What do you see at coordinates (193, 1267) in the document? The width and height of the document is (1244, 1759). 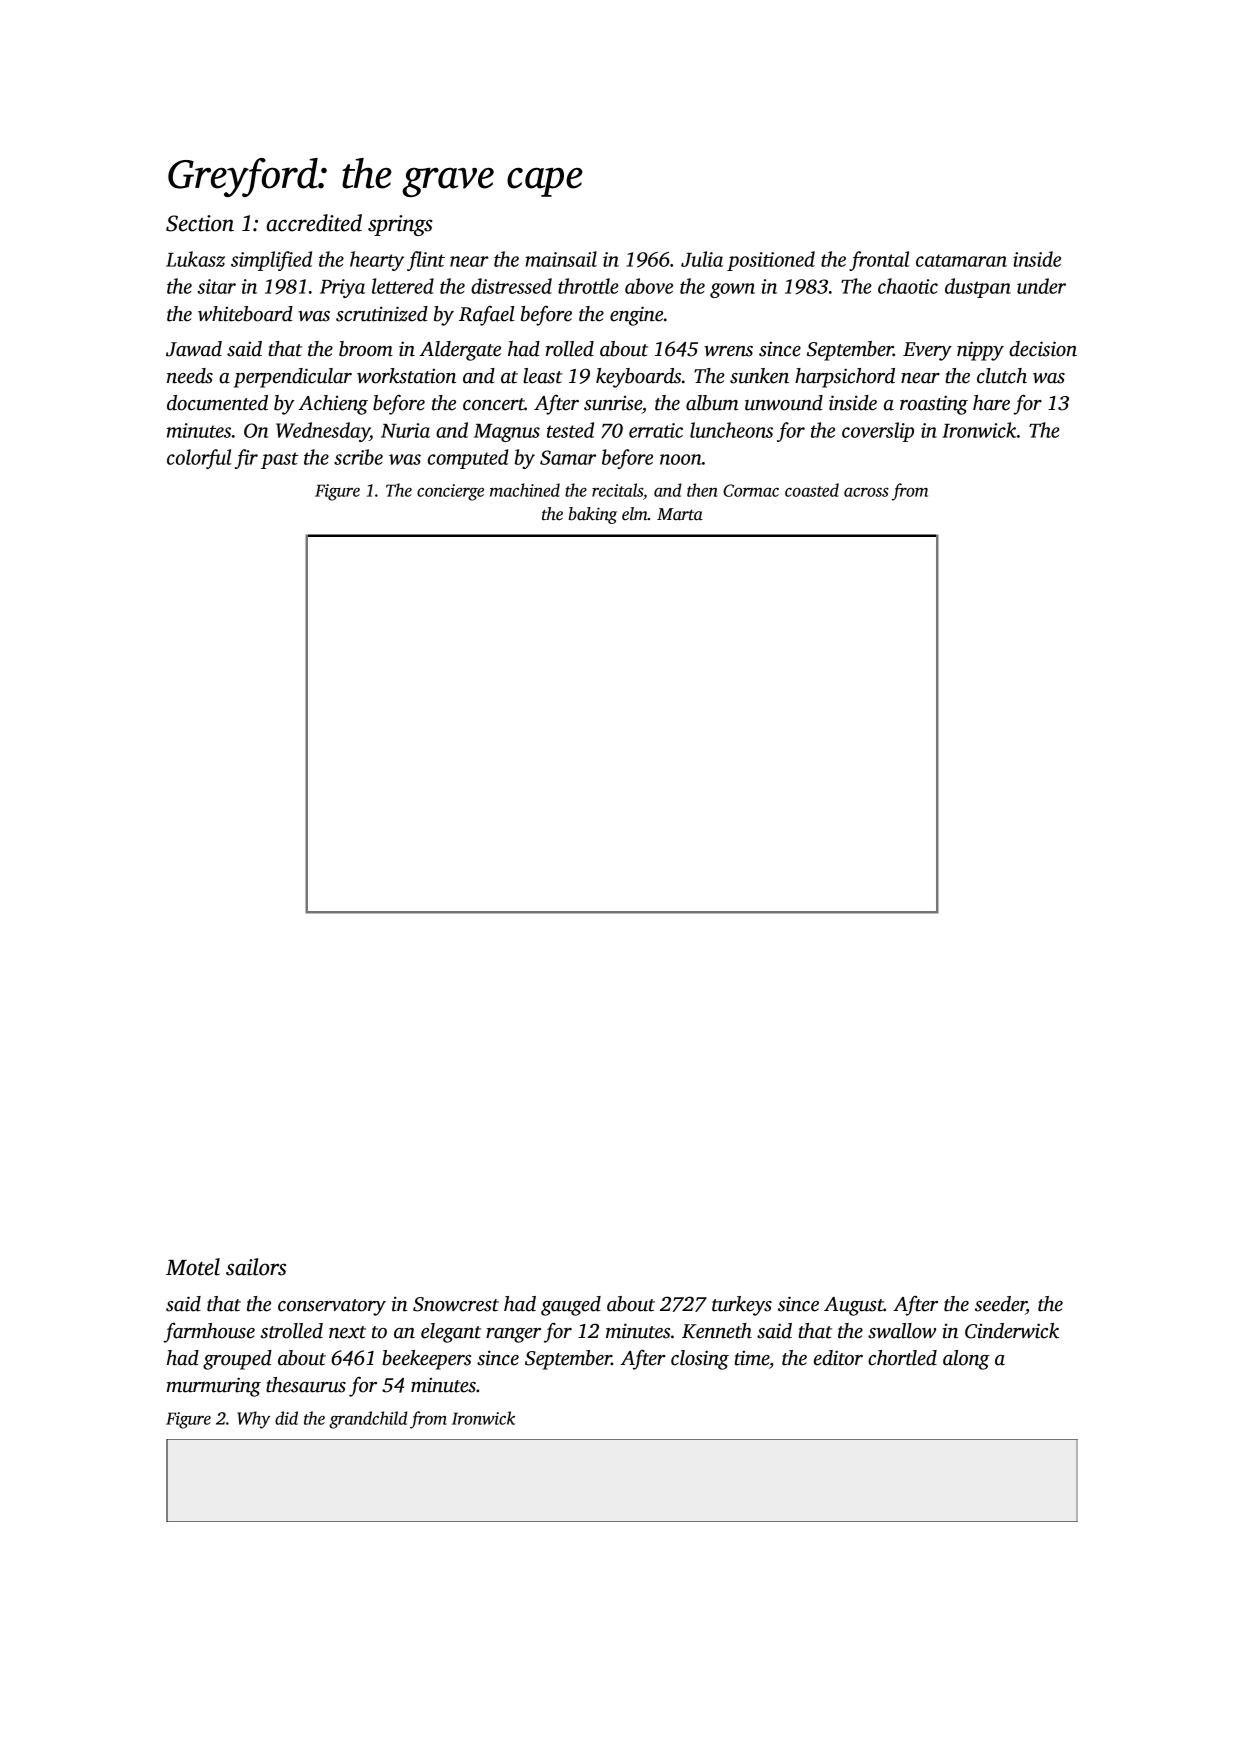 I see `Motel` at bounding box center [193, 1267].
